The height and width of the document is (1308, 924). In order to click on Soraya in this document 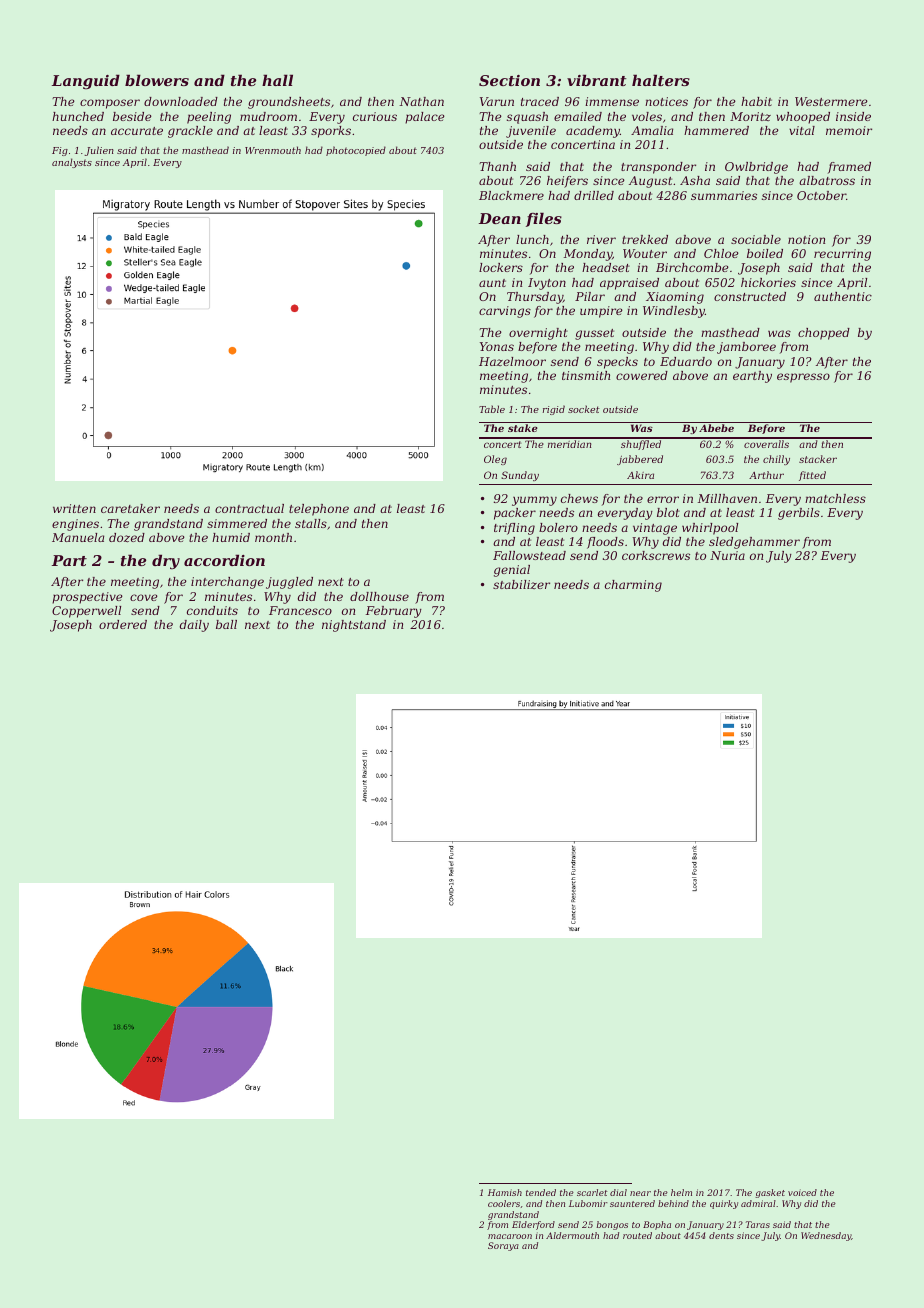, I will do `click(503, 1246)`.
